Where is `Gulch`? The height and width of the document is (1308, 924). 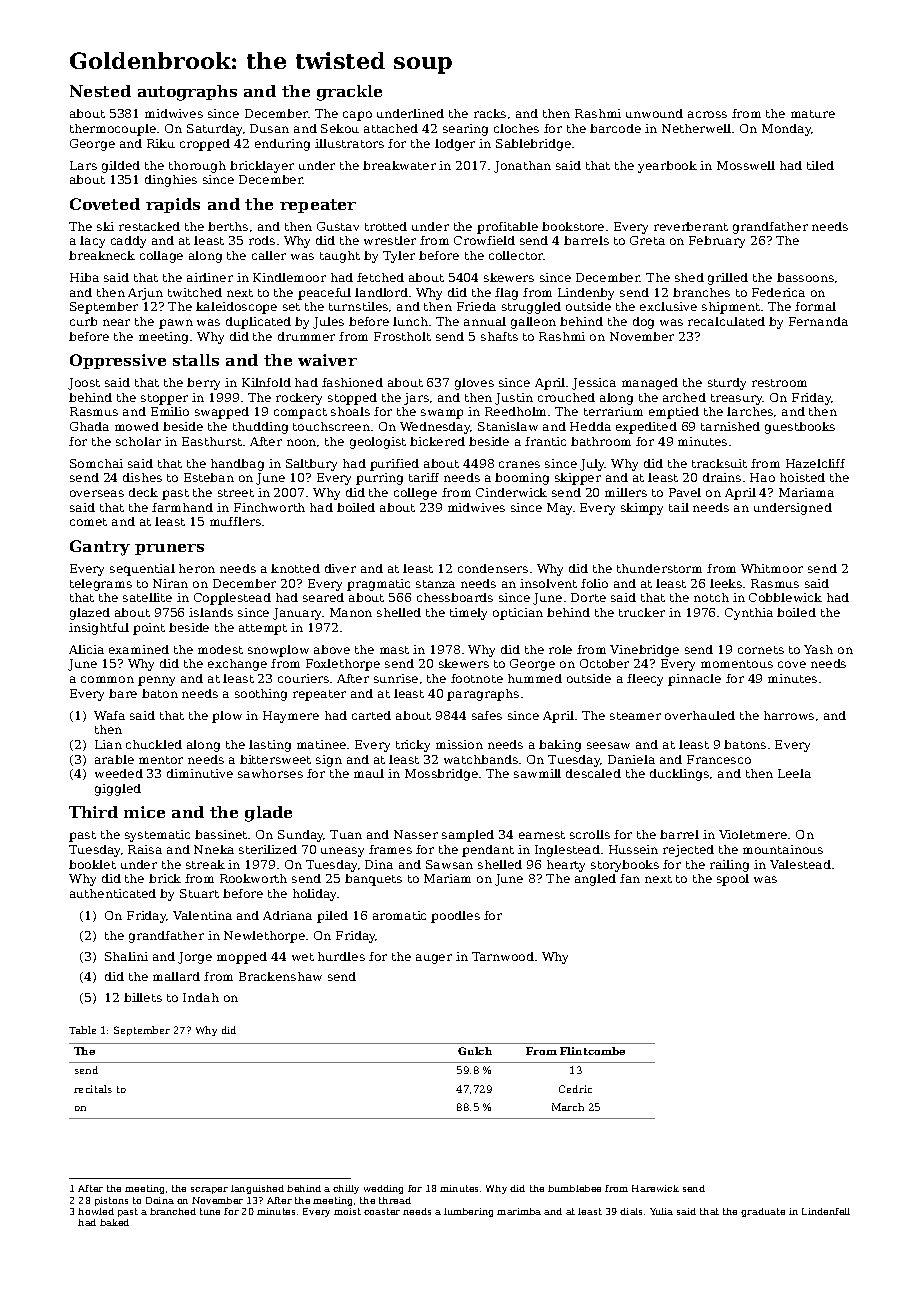
Gulch is located at coordinates (475, 1051).
